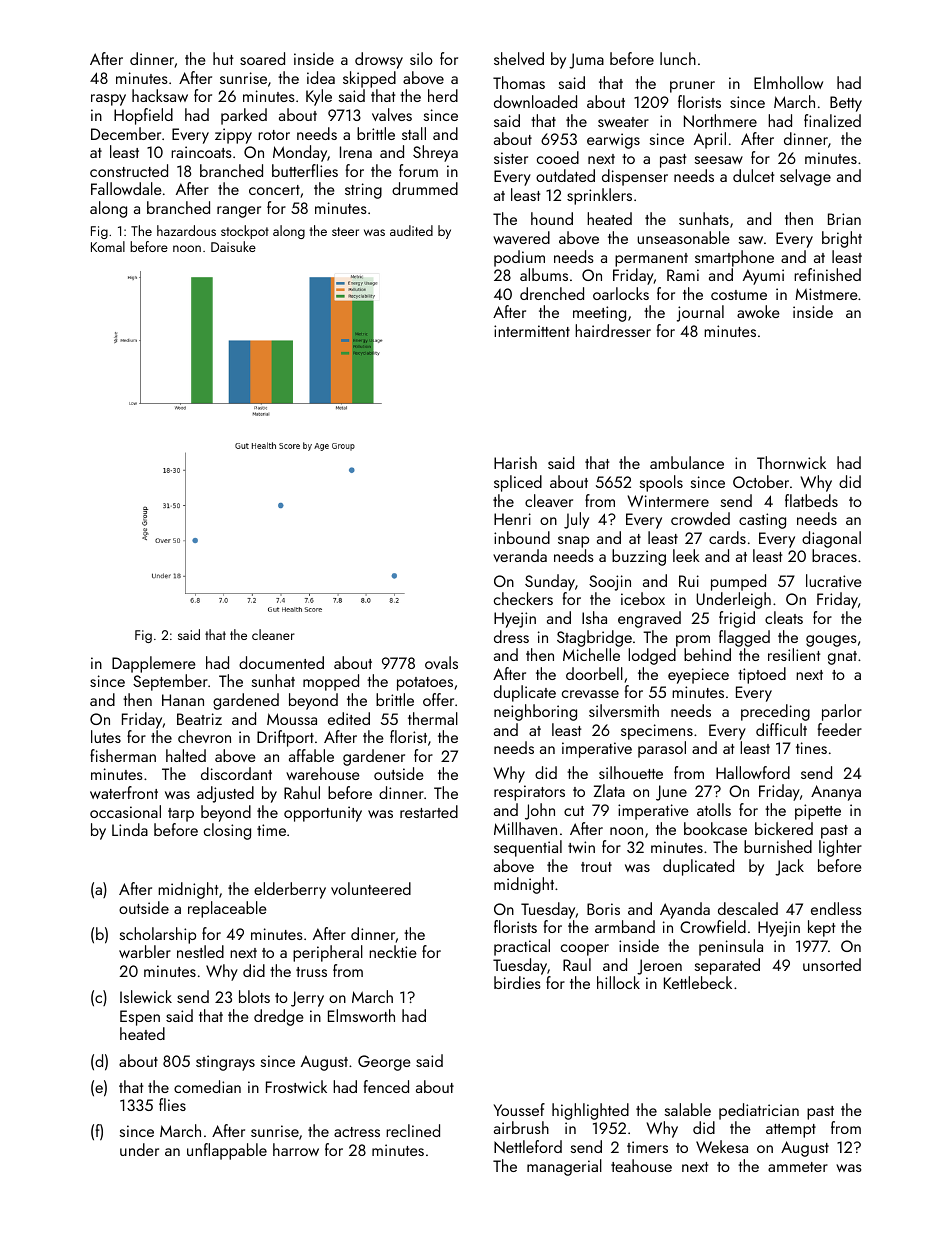 The image size is (952, 1233). Describe the element at coordinates (296, 1149) in the image. I see `harrow` at that location.
